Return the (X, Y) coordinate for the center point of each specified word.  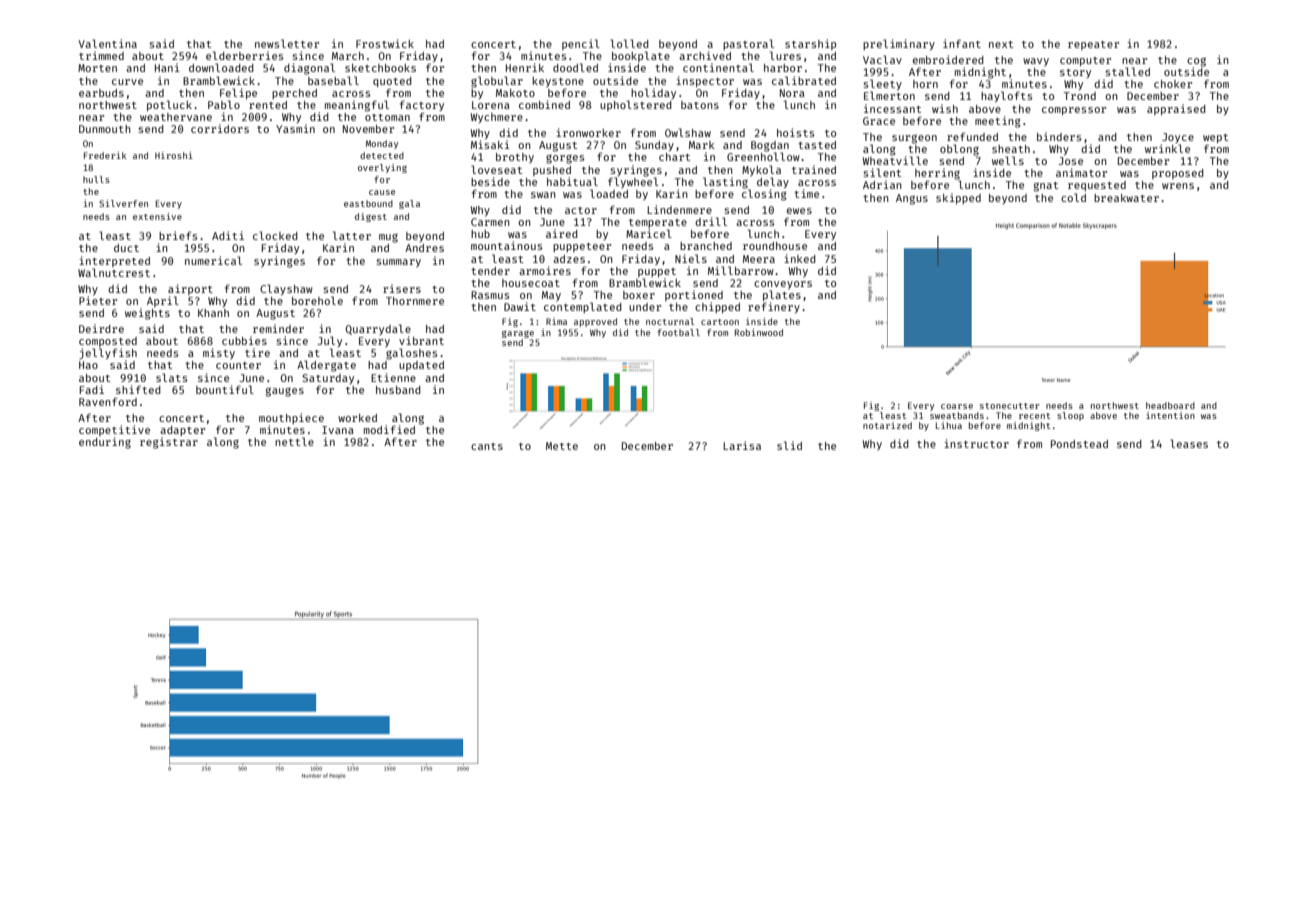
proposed (1178, 174)
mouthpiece (291, 418)
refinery (774, 307)
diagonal (309, 69)
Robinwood (759, 332)
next (1001, 44)
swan (543, 195)
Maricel (649, 233)
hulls (96, 179)
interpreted (114, 261)
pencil (581, 44)
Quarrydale (378, 329)
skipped (958, 198)
